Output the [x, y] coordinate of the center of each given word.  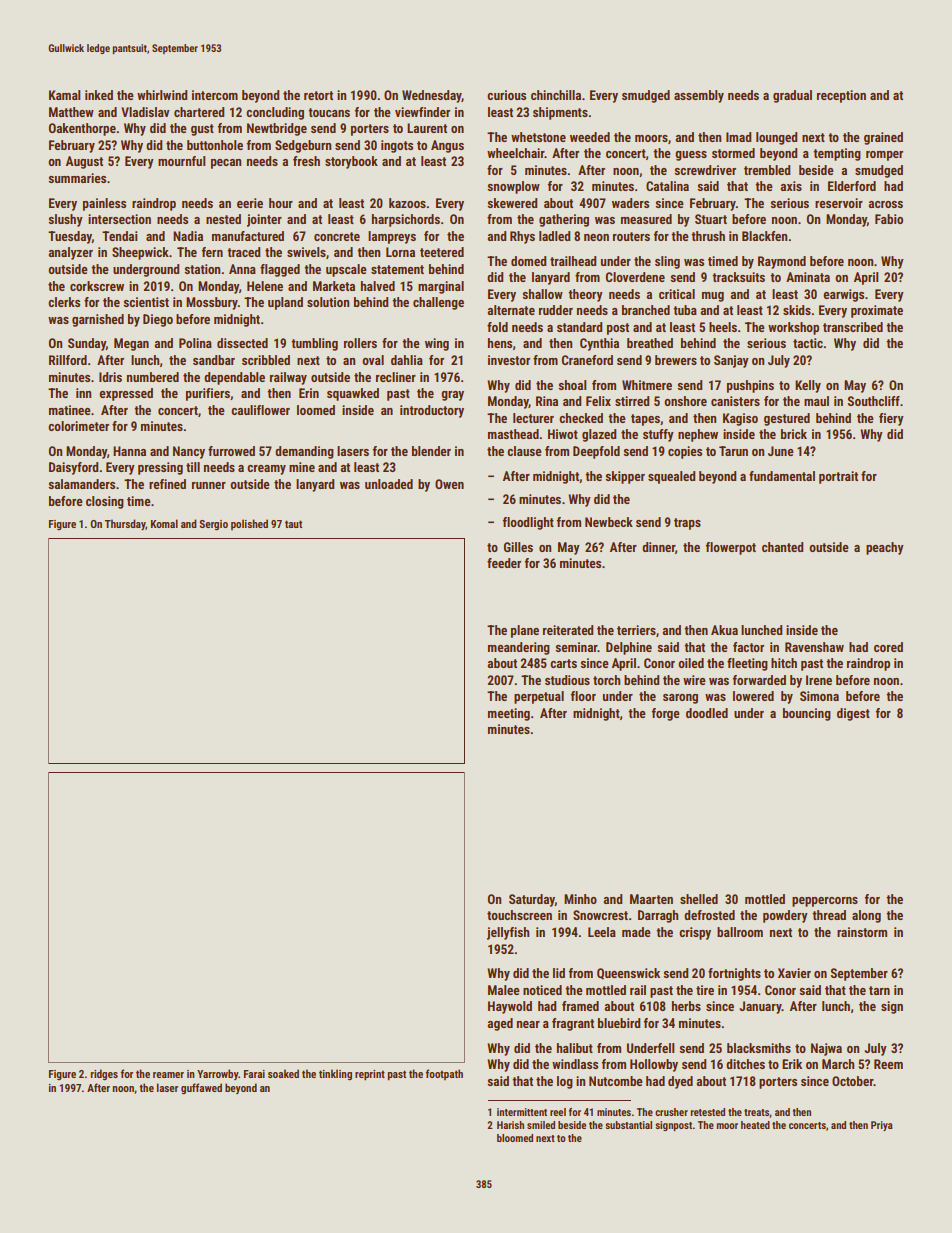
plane [525, 631]
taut [293, 524]
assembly [699, 96]
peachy [885, 548]
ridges [104, 1074]
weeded [590, 137]
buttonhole [215, 145]
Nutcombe [616, 1081]
